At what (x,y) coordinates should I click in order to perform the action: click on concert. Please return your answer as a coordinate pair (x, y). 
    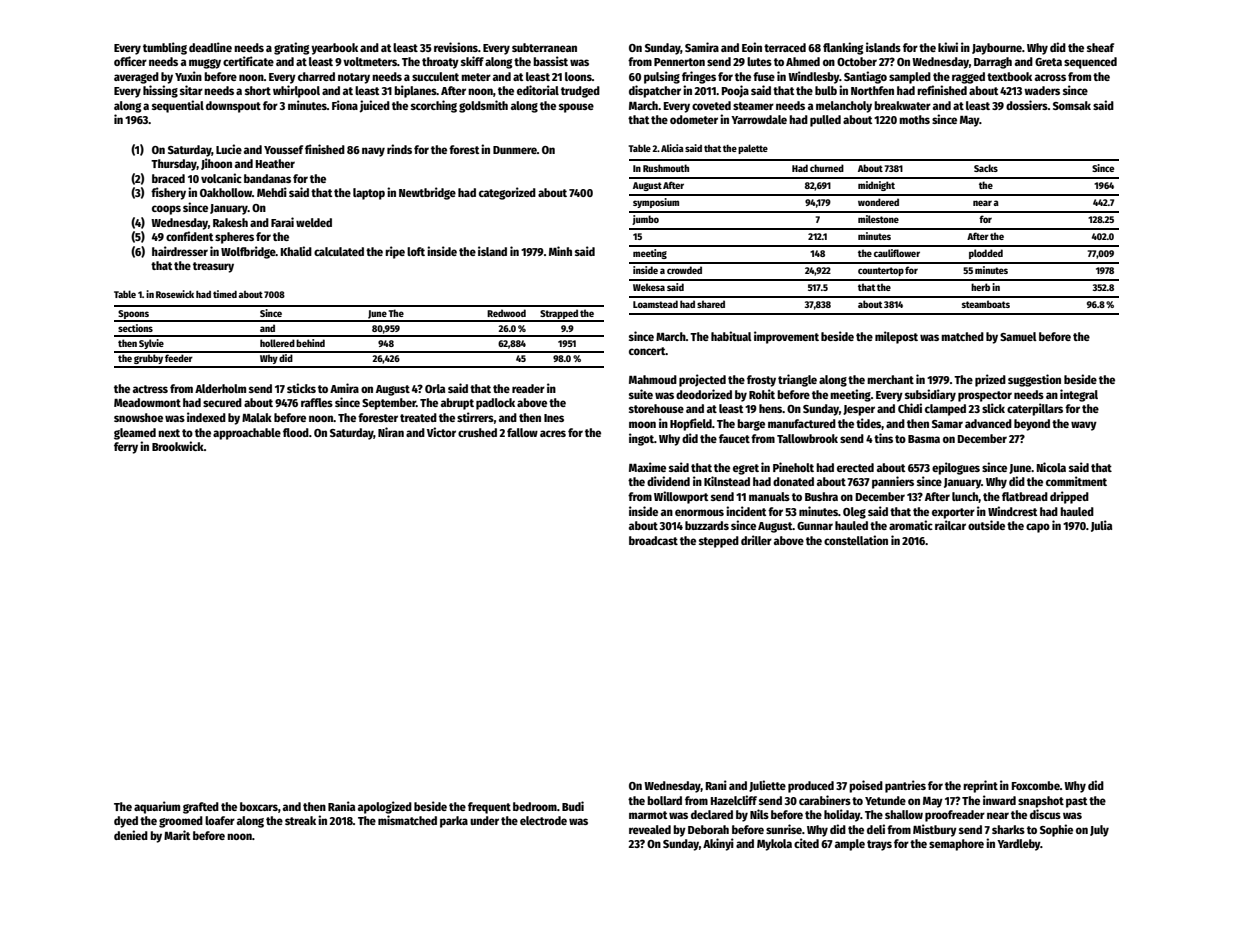
    Looking at the image, I should click on (647, 351).
